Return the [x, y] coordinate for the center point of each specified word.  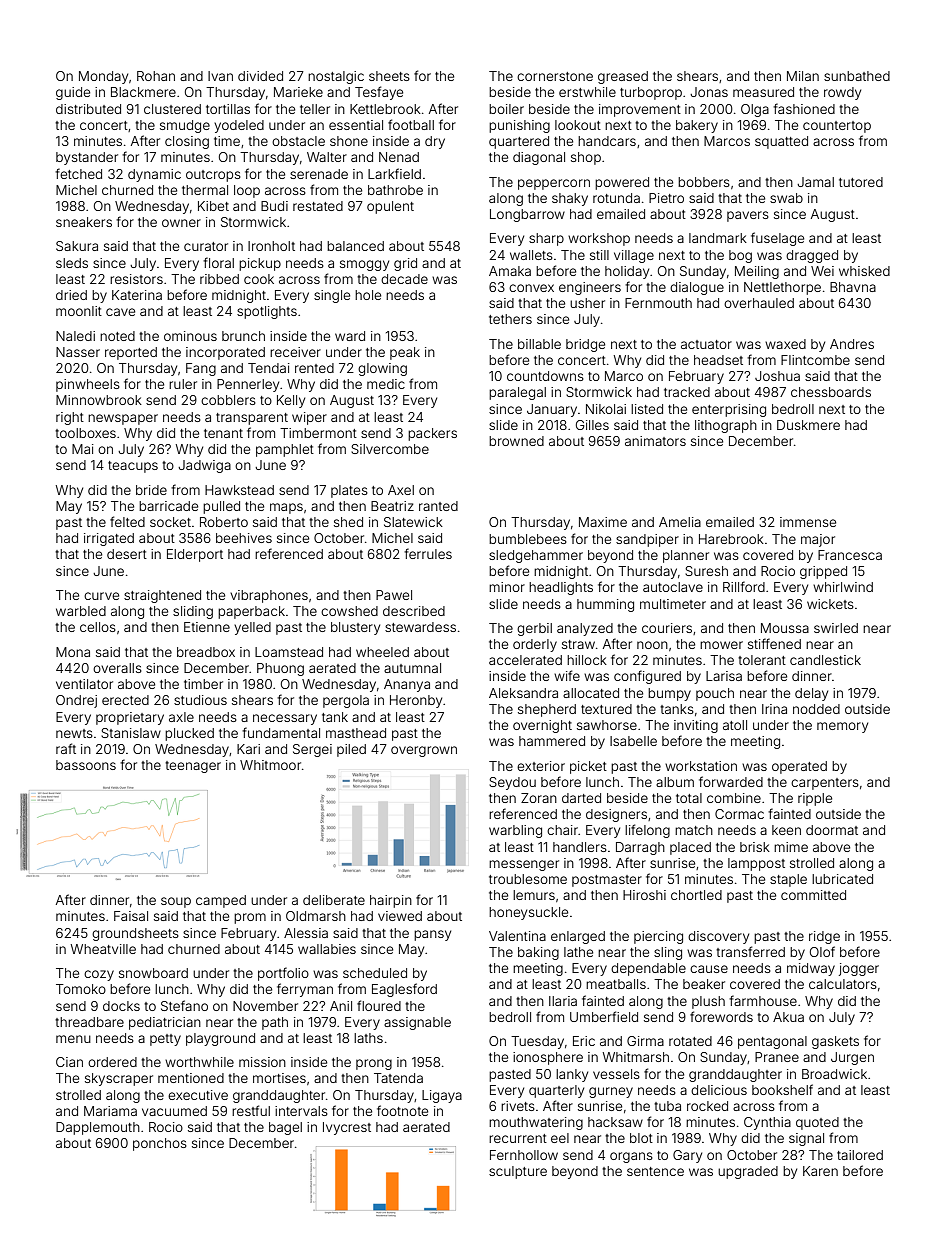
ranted [438, 506]
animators [655, 441]
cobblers [228, 400]
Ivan [220, 76]
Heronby [416, 701]
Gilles [592, 425]
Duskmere [808, 425]
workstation [701, 766]
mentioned [191, 1078]
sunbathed [857, 76]
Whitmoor [270, 765]
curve [101, 596]
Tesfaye [379, 93]
